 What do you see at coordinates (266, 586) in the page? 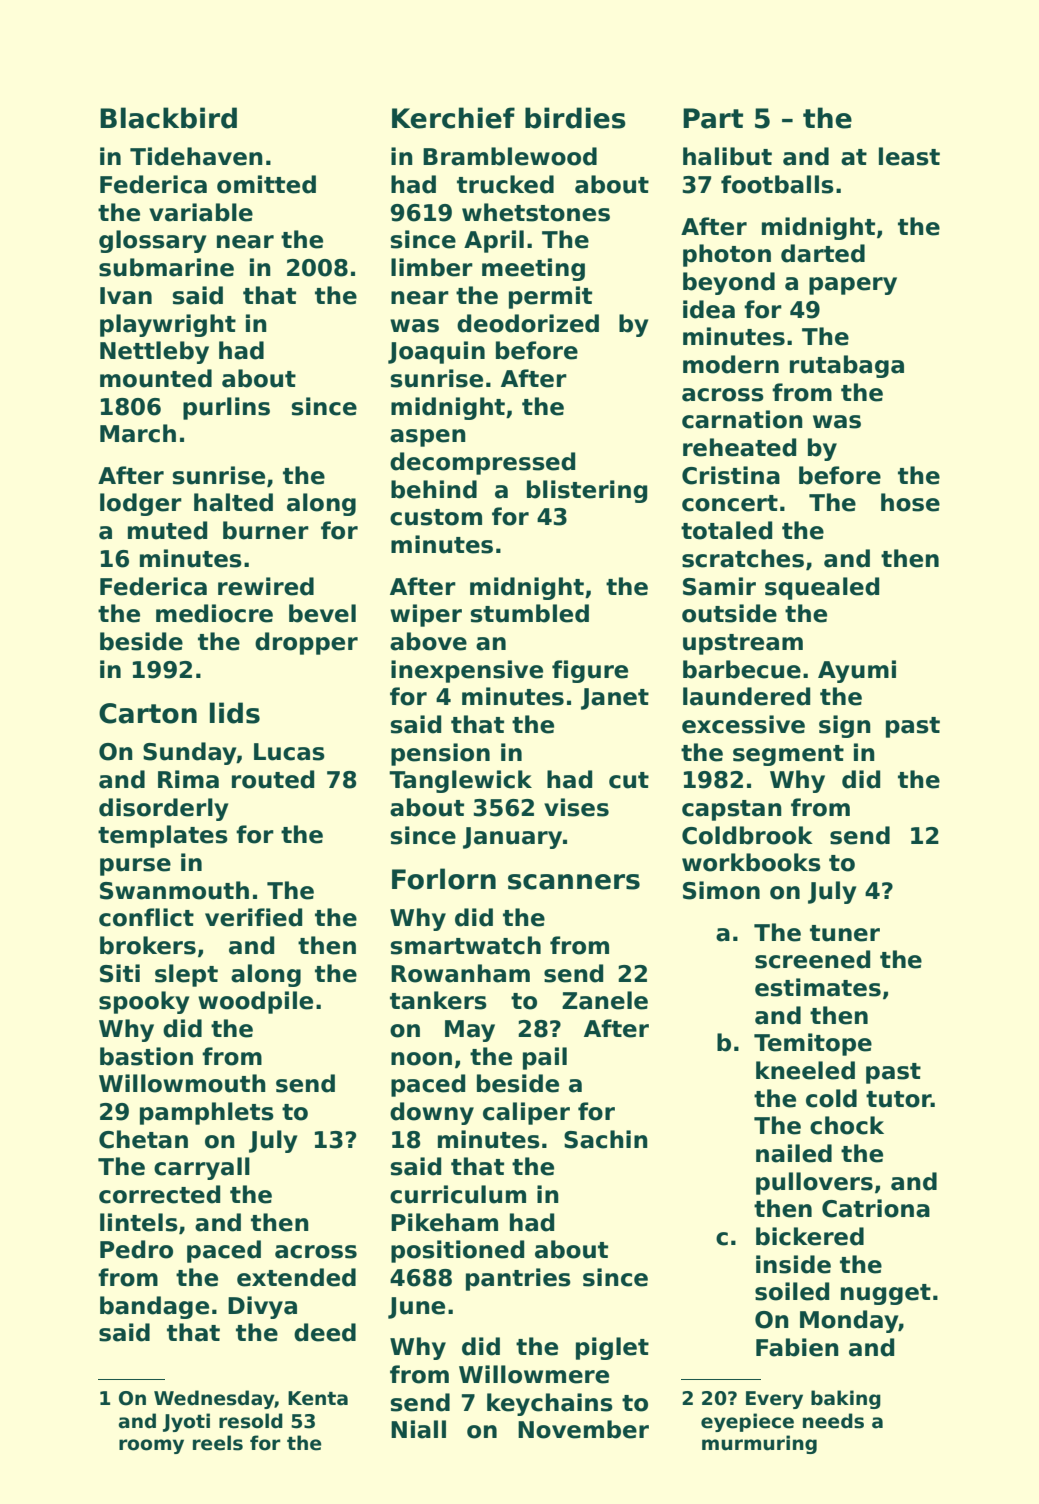
I see `rewired` at bounding box center [266, 586].
